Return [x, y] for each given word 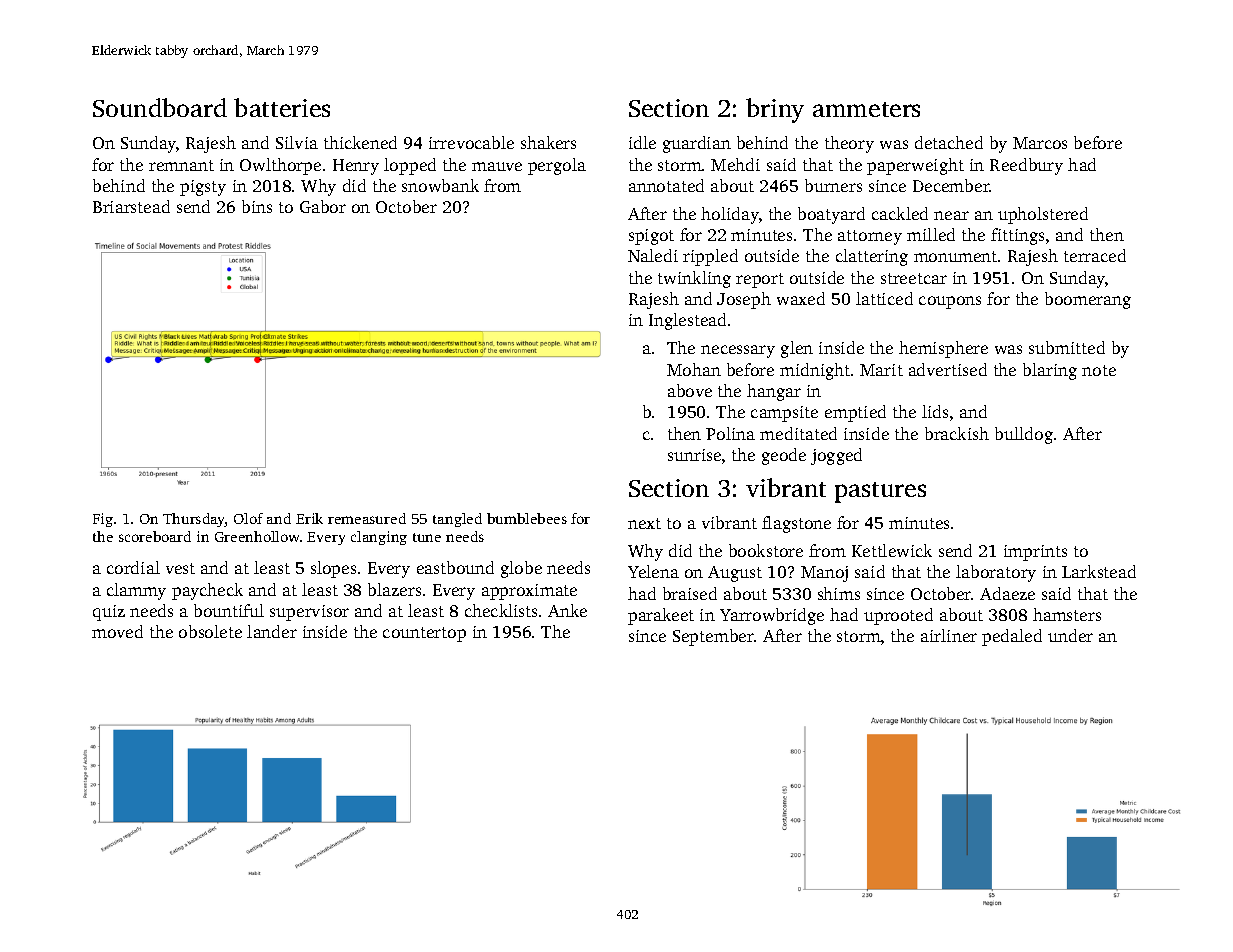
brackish [957, 433]
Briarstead [131, 206]
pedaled [1012, 637]
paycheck [207, 591]
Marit [881, 370]
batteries [282, 107]
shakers [548, 142]
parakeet [661, 616]
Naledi [653, 255]
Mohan [694, 369]
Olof [248, 518]
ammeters [866, 109]
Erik [309, 518]
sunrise [694, 455]
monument [955, 256]
